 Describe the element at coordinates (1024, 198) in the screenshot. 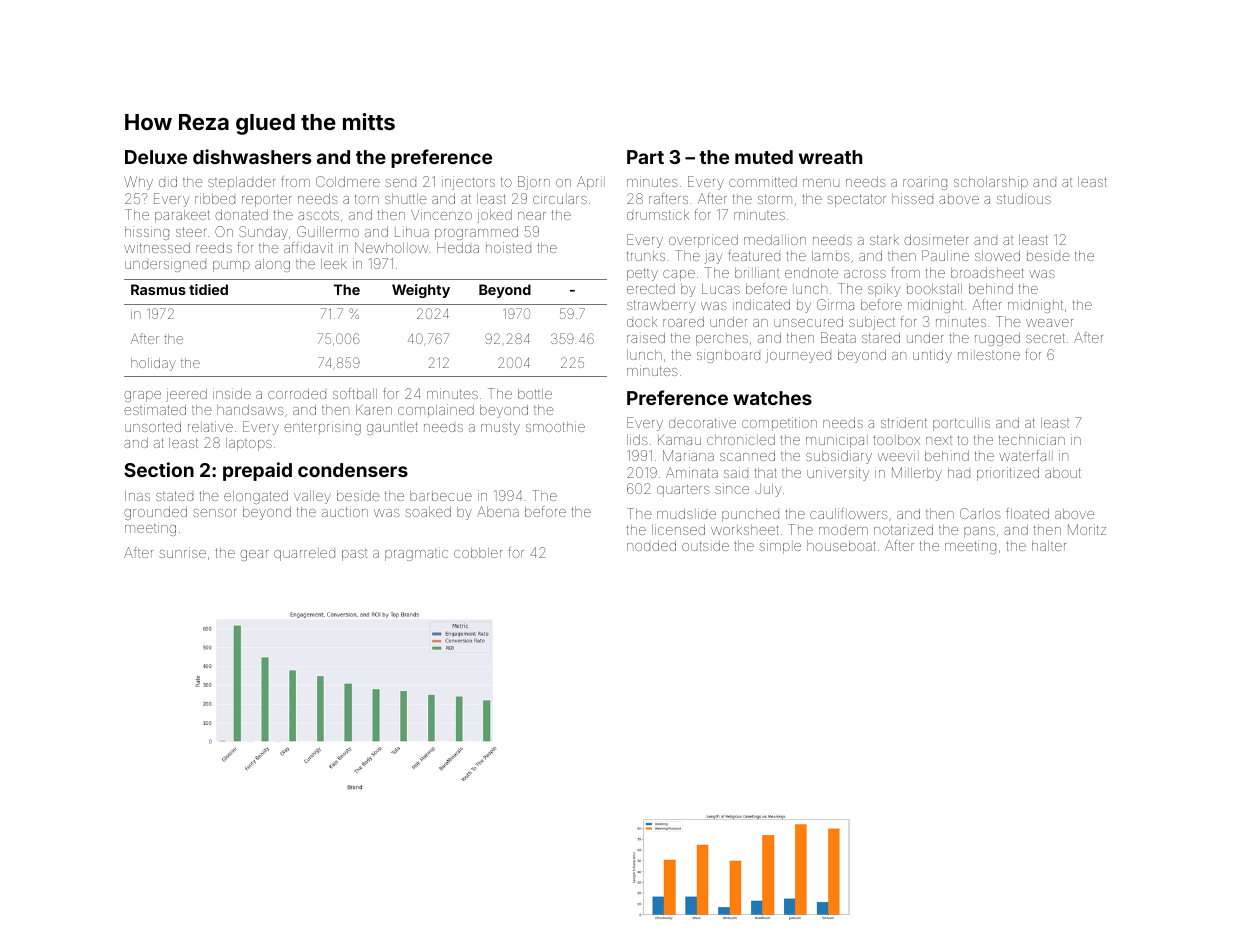

I see `studious` at that location.
